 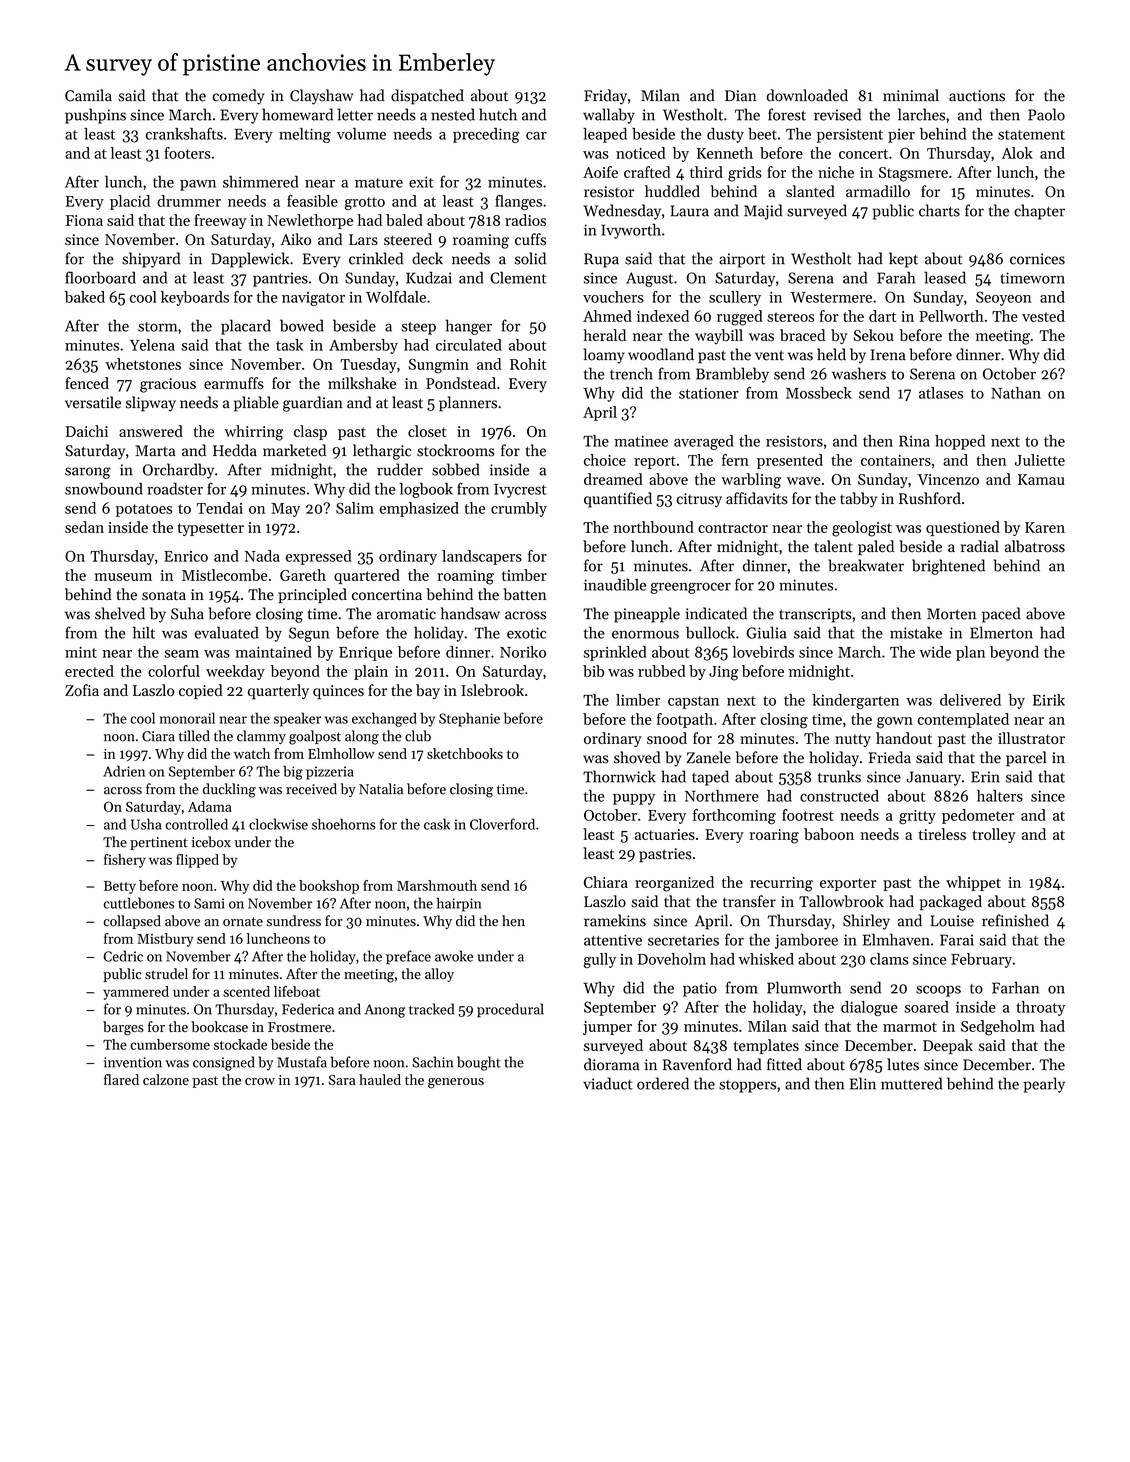 What do you see at coordinates (136, 993) in the screenshot?
I see `yammered` at bounding box center [136, 993].
